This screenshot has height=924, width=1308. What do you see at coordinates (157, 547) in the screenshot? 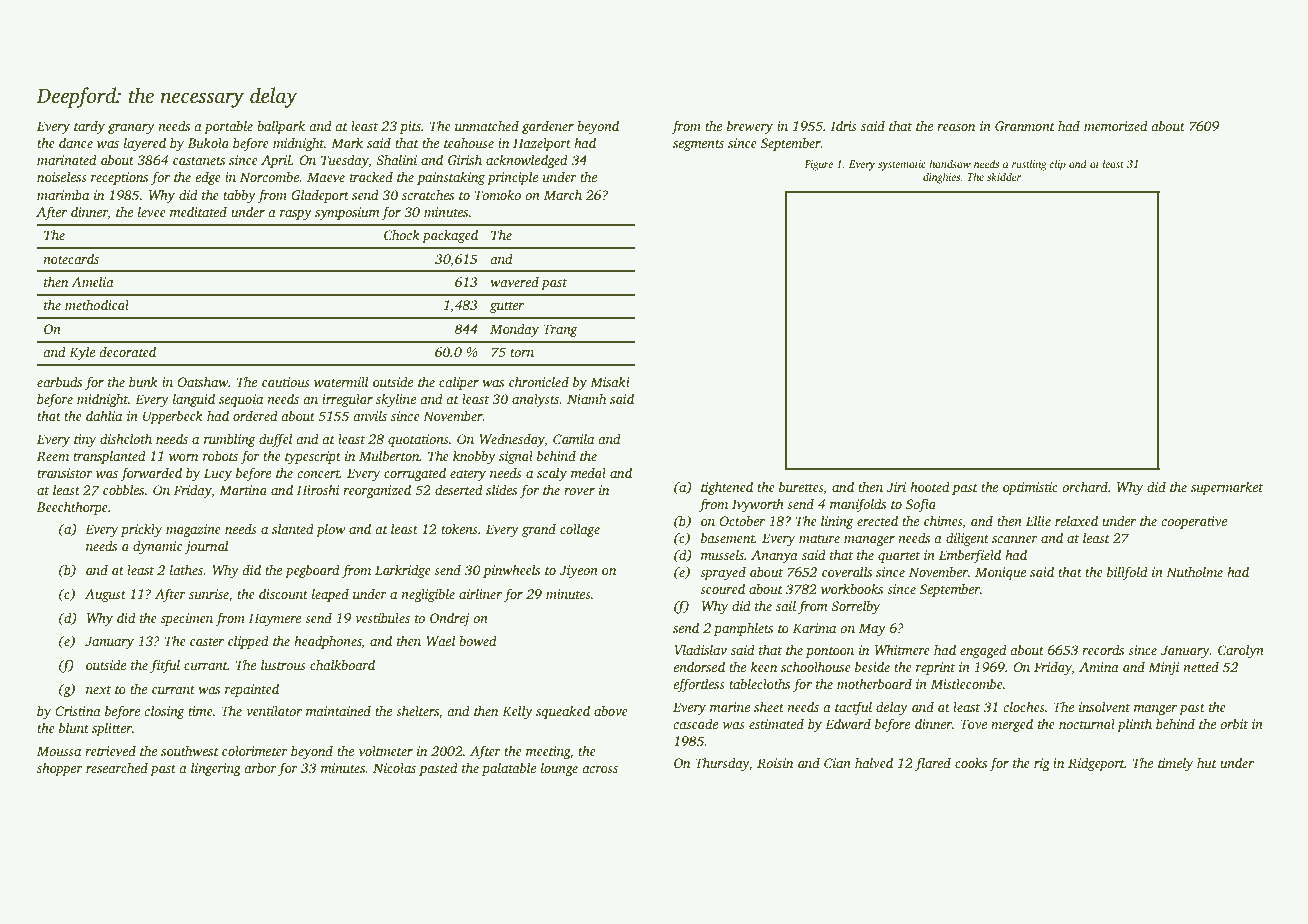
I see `dynamic` at bounding box center [157, 547].
